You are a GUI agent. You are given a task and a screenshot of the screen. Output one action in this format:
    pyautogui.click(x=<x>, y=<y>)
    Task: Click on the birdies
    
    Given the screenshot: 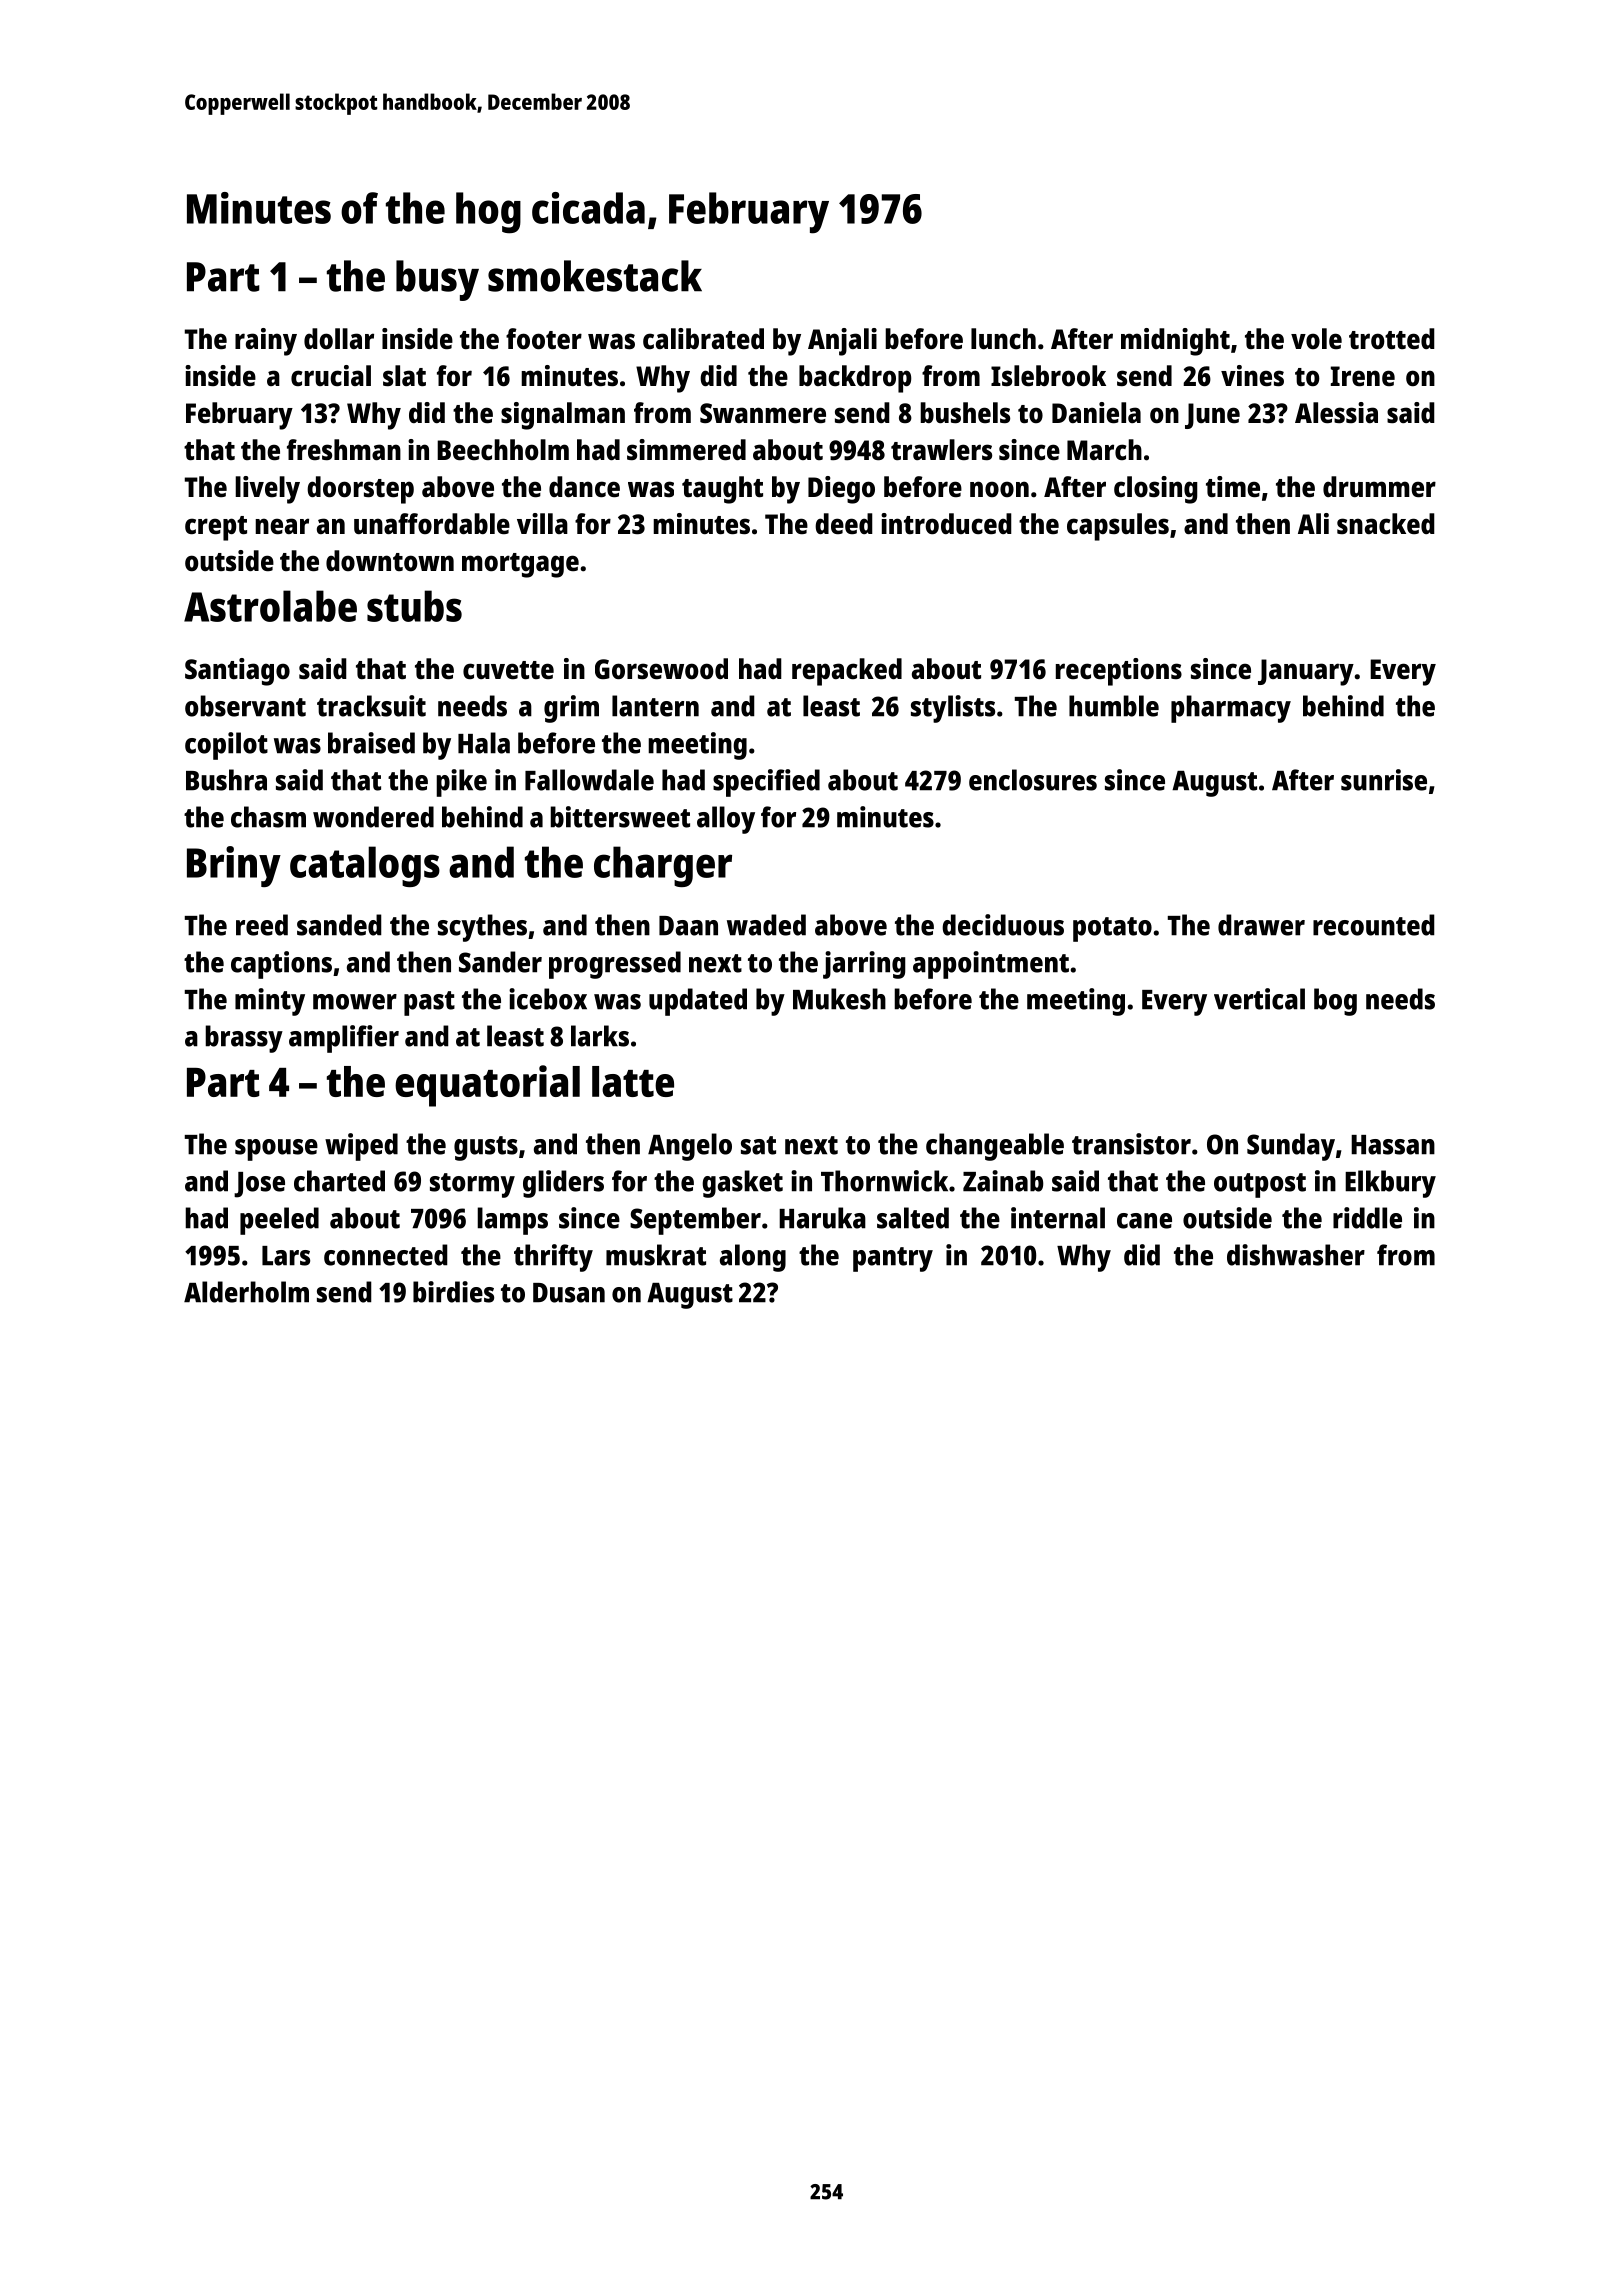 What is the action you would take?
    pyautogui.click(x=453, y=1292)
